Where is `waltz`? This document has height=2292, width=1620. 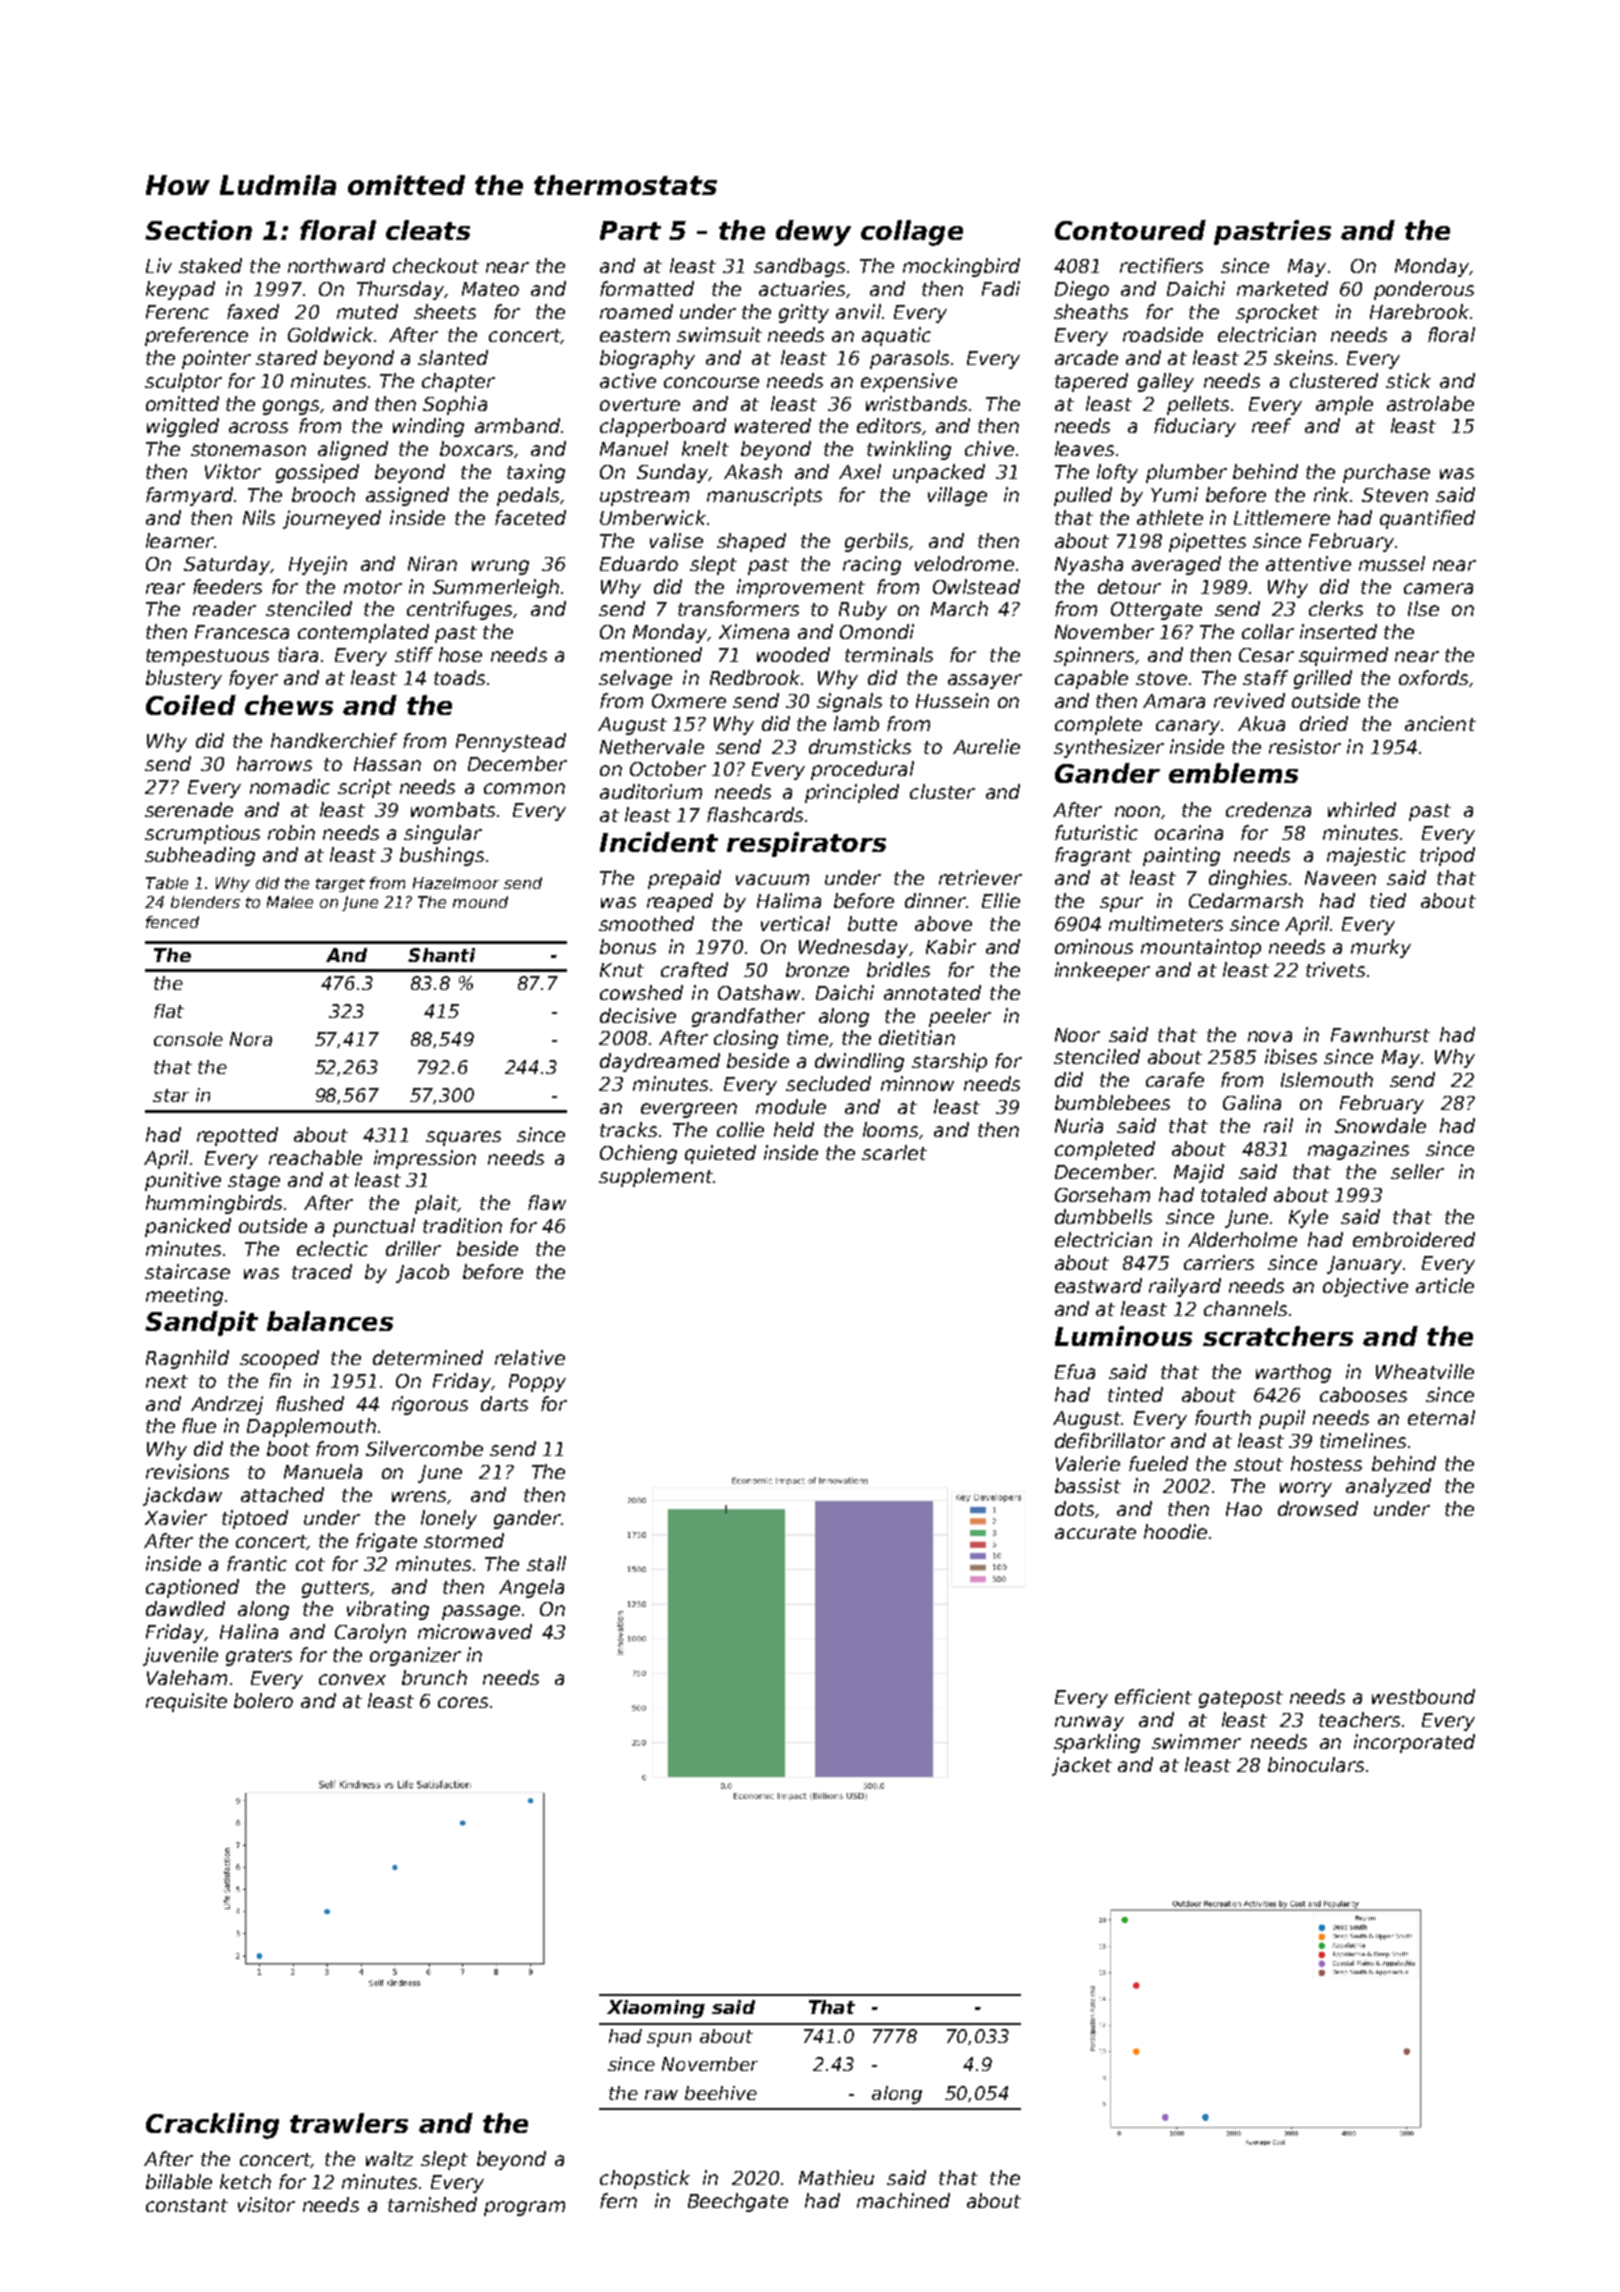
waltz is located at coordinates (389, 2158).
